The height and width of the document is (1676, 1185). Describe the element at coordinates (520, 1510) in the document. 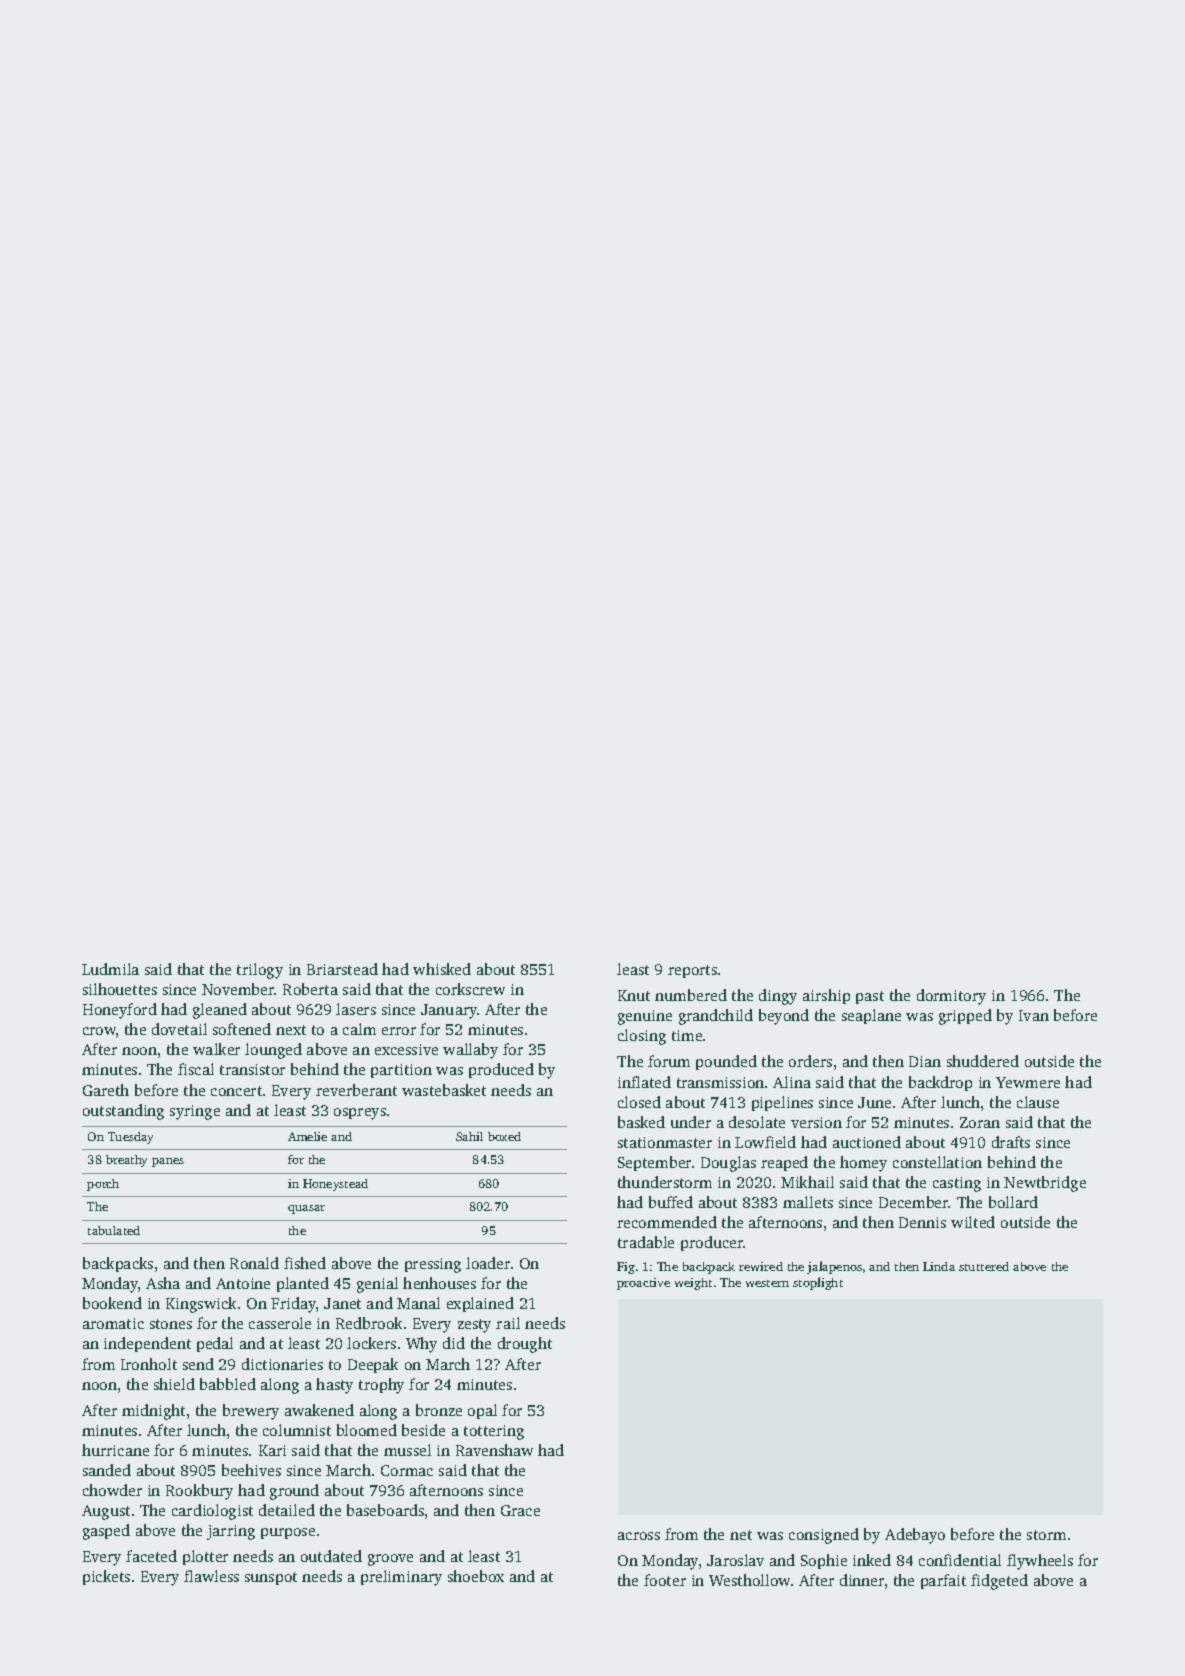

I see `Grace` at that location.
